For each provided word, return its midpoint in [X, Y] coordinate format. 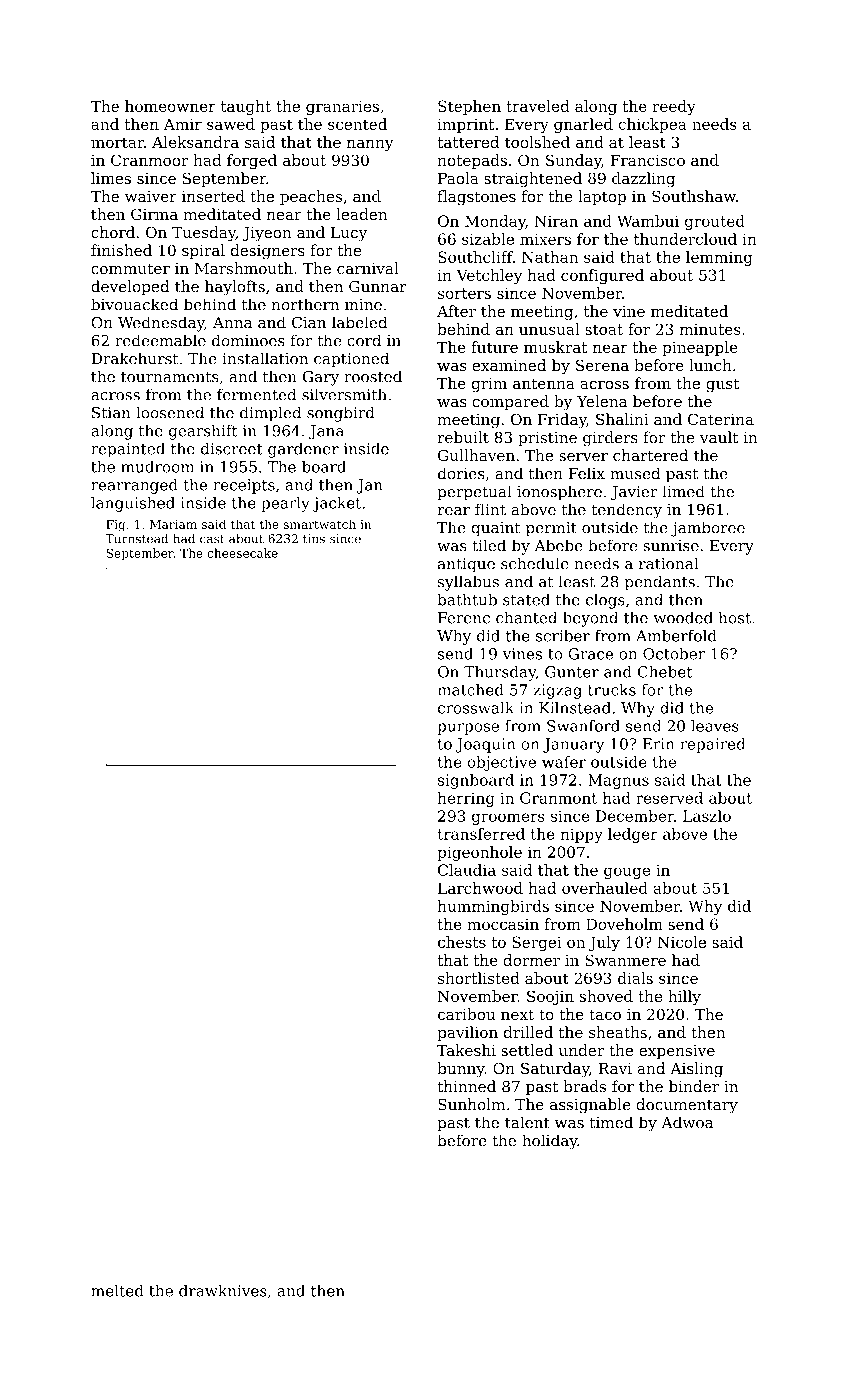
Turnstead [136, 539]
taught [246, 107]
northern [305, 304]
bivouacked [134, 304]
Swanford [583, 726]
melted [117, 1291]
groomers [508, 819]
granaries [342, 107]
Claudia [467, 870]
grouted [715, 222]
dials [635, 978]
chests [462, 942]
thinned [466, 1086]
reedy [674, 107]
